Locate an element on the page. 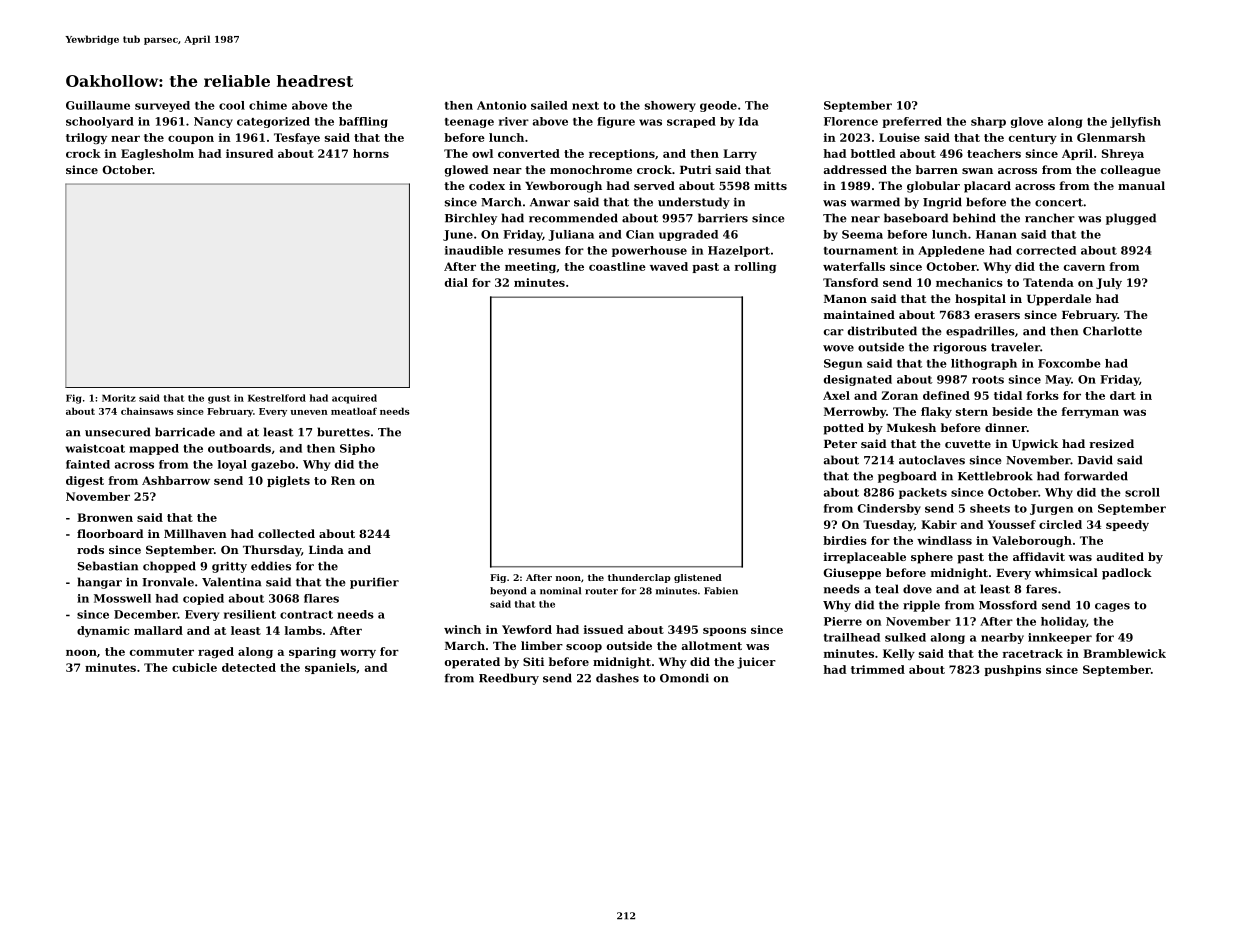  categorized is located at coordinates (273, 122).
